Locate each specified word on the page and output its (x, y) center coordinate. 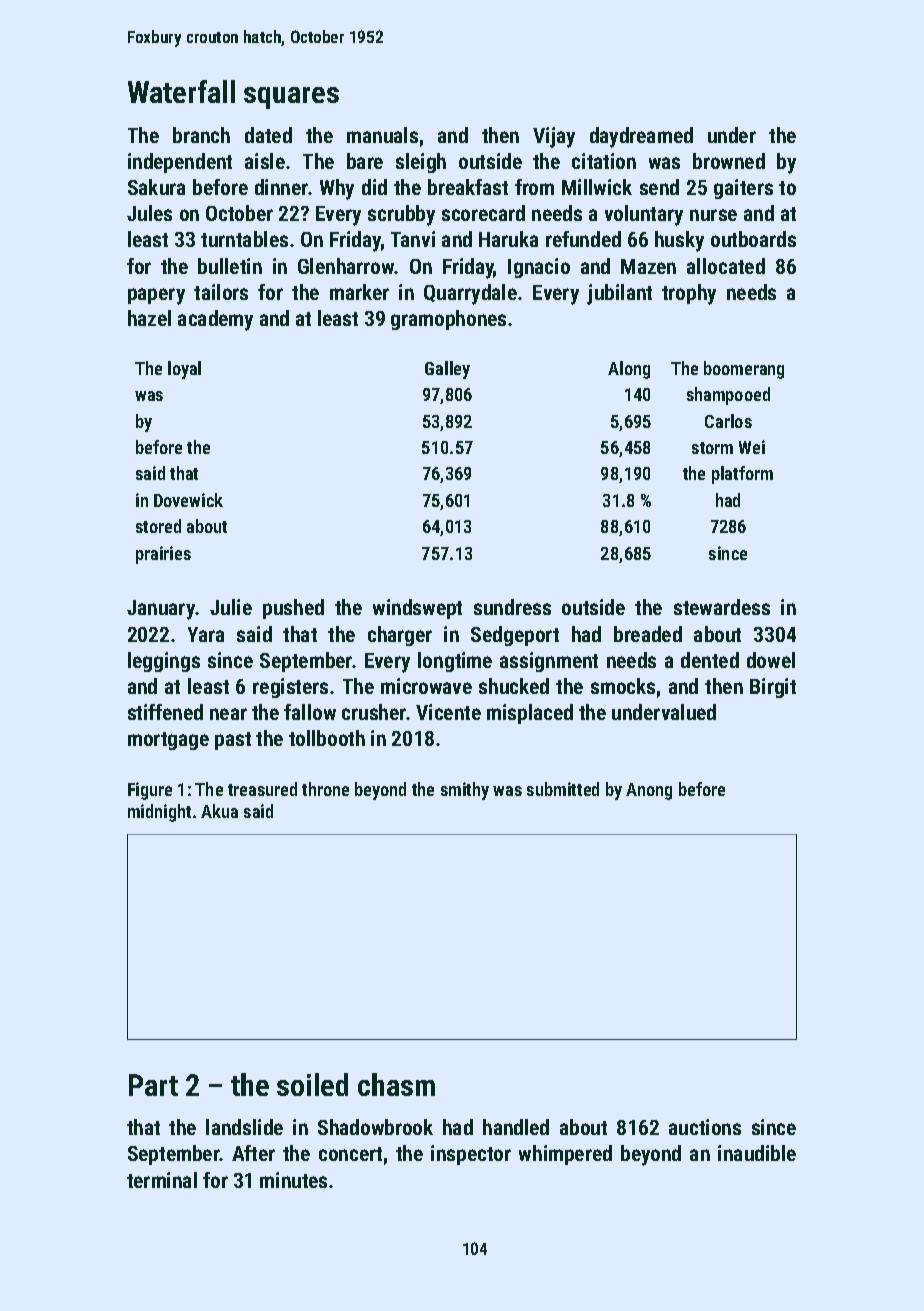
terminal (162, 1180)
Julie (231, 607)
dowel (771, 660)
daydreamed (641, 137)
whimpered (565, 1155)
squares (291, 98)
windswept (417, 609)
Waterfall (181, 91)
